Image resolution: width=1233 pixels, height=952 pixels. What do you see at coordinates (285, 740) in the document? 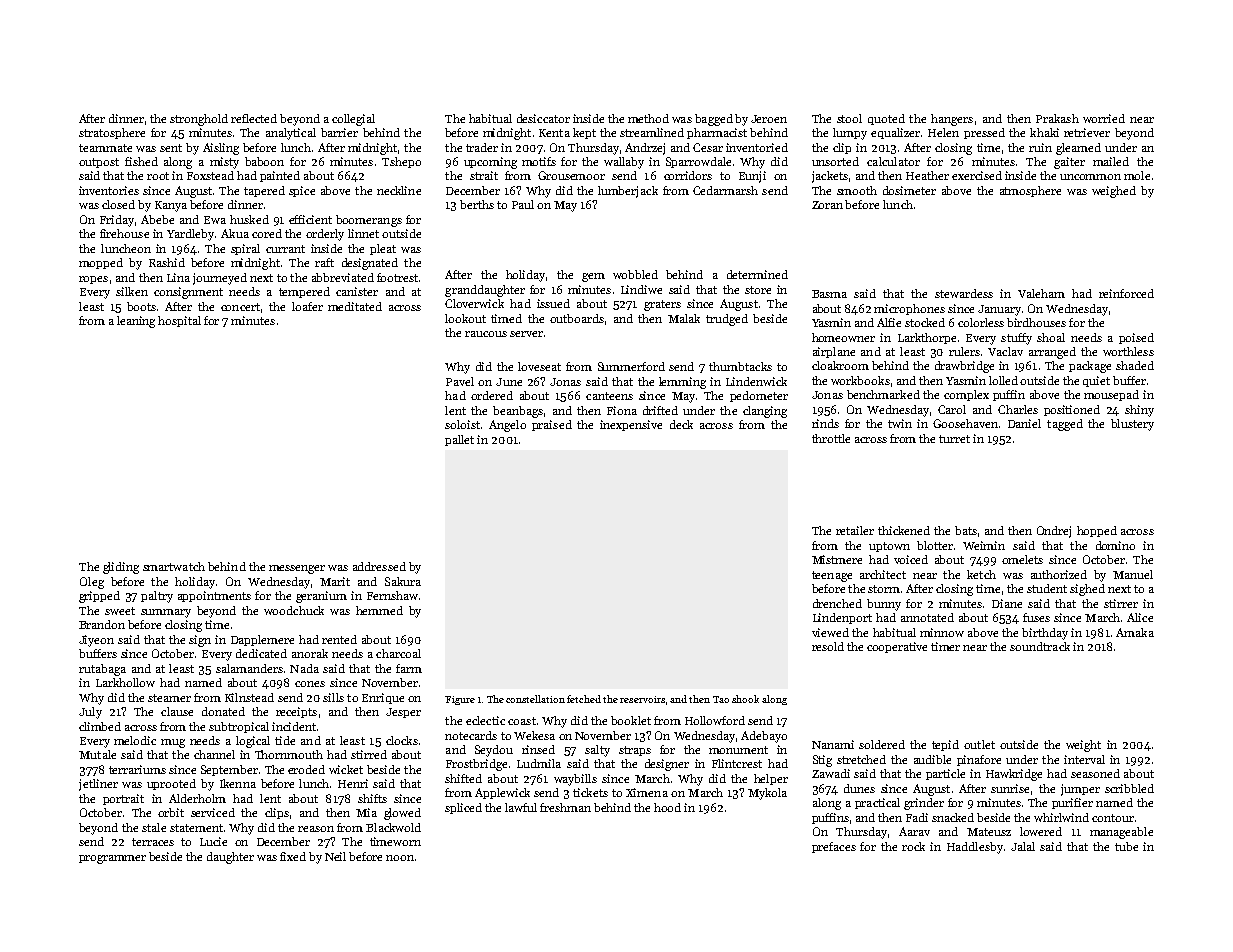
I see `tide` at bounding box center [285, 740].
